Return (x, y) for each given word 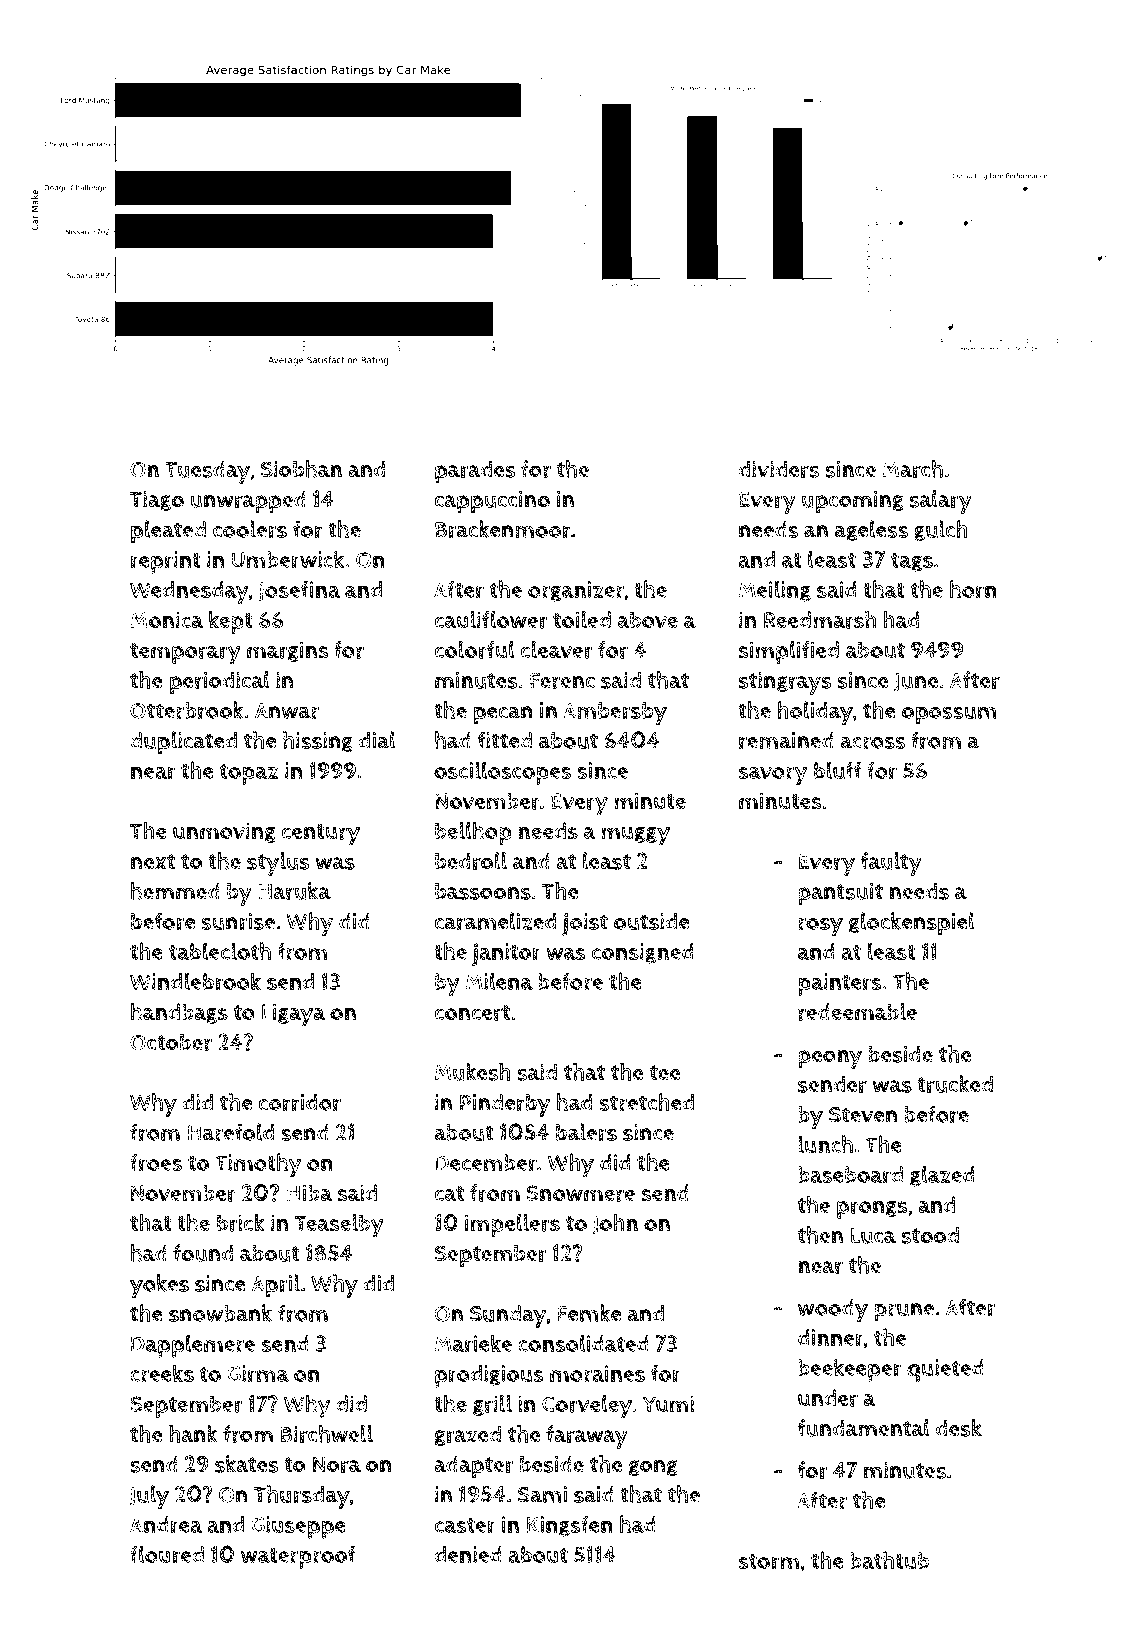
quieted (945, 1370)
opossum (949, 715)
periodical (220, 682)
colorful (475, 650)
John (615, 1223)
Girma (258, 1374)
